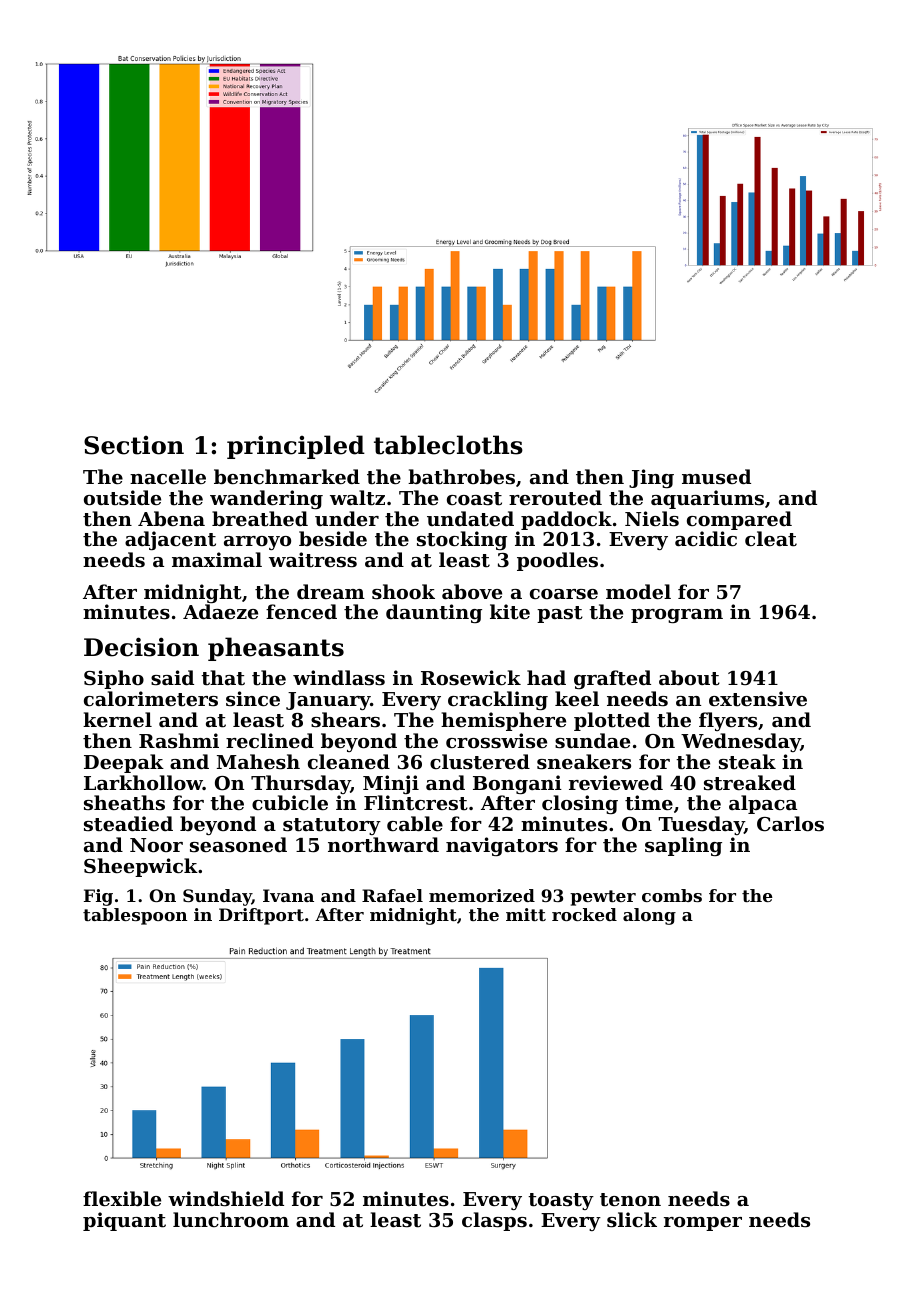  Describe the element at coordinates (117, 719) in the document. I see `kernel` at that location.
